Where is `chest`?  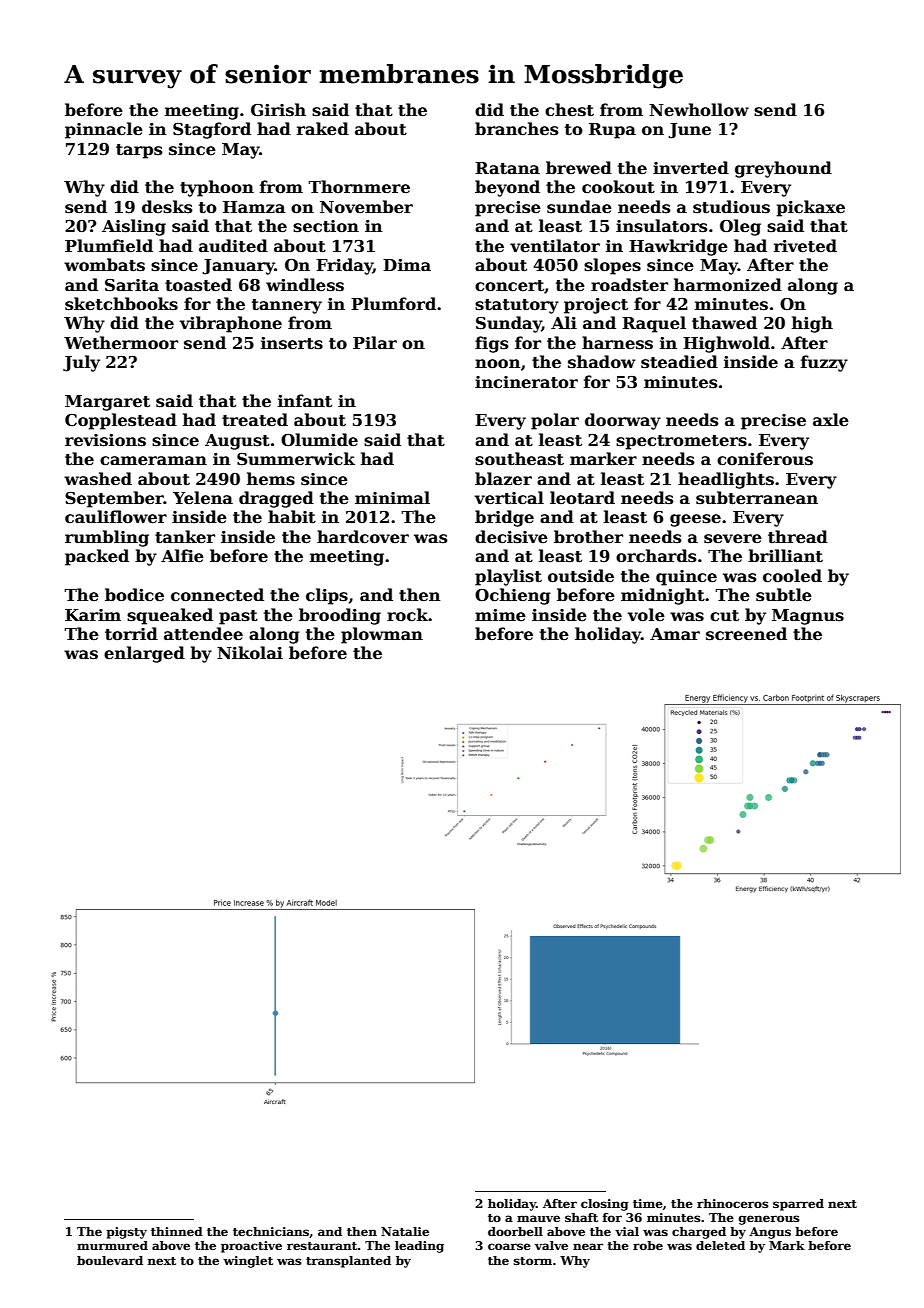
chest is located at coordinates (569, 110).
